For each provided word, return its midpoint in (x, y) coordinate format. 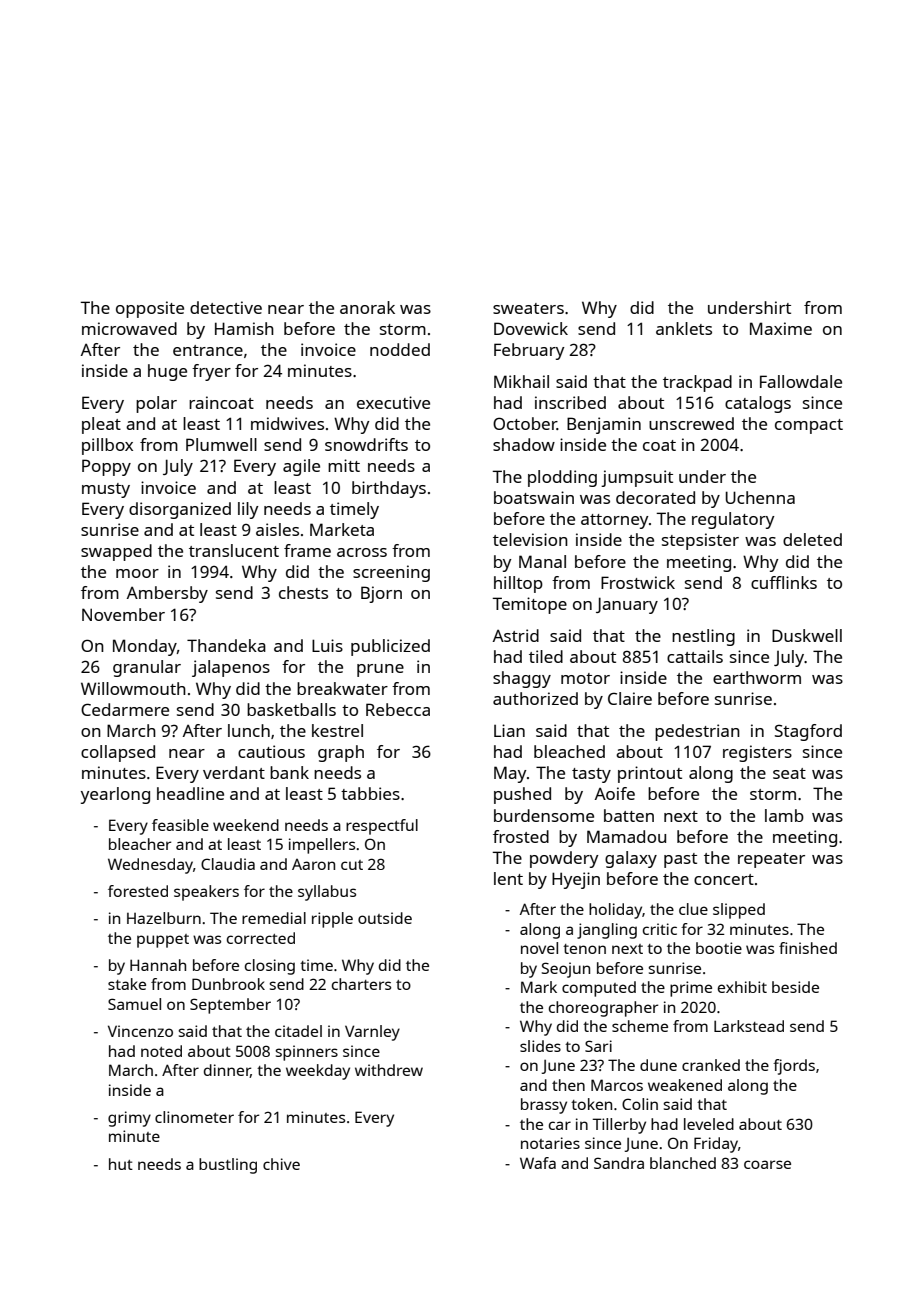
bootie (719, 948)
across (362, 552)
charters (361, 984)
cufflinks (784, 582)
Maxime (781, 328)
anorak (367, 307)
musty (106, 490)
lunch (249, 730)
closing (270, 967)
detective (226, 307)
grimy (129, 1119)
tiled (546, 656)
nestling (703, 637)
